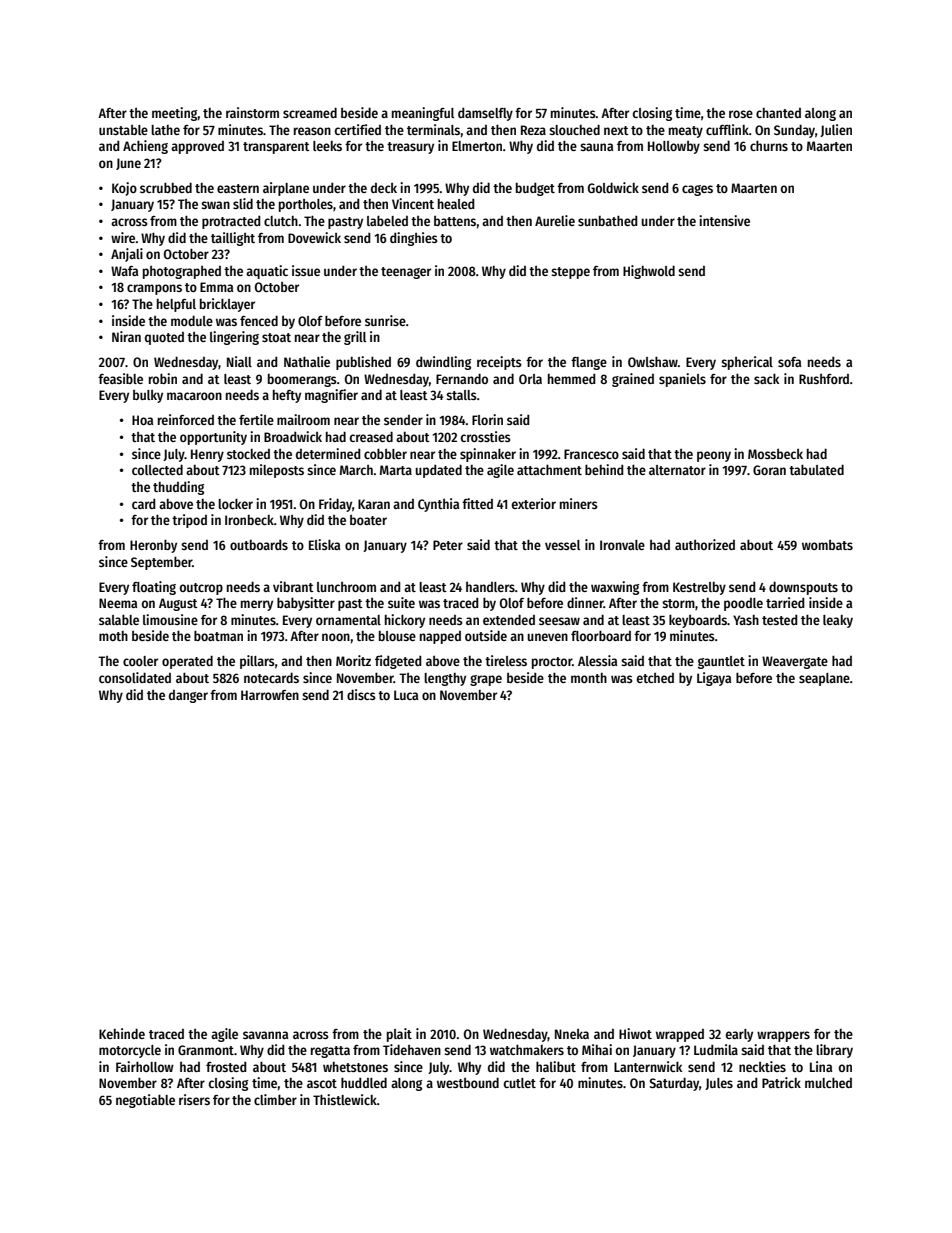 The height and width of the screenshot is (1233, 952). Describe the element at coordinates (596, 147) in the screenshot. I see `sauna` at that location.
